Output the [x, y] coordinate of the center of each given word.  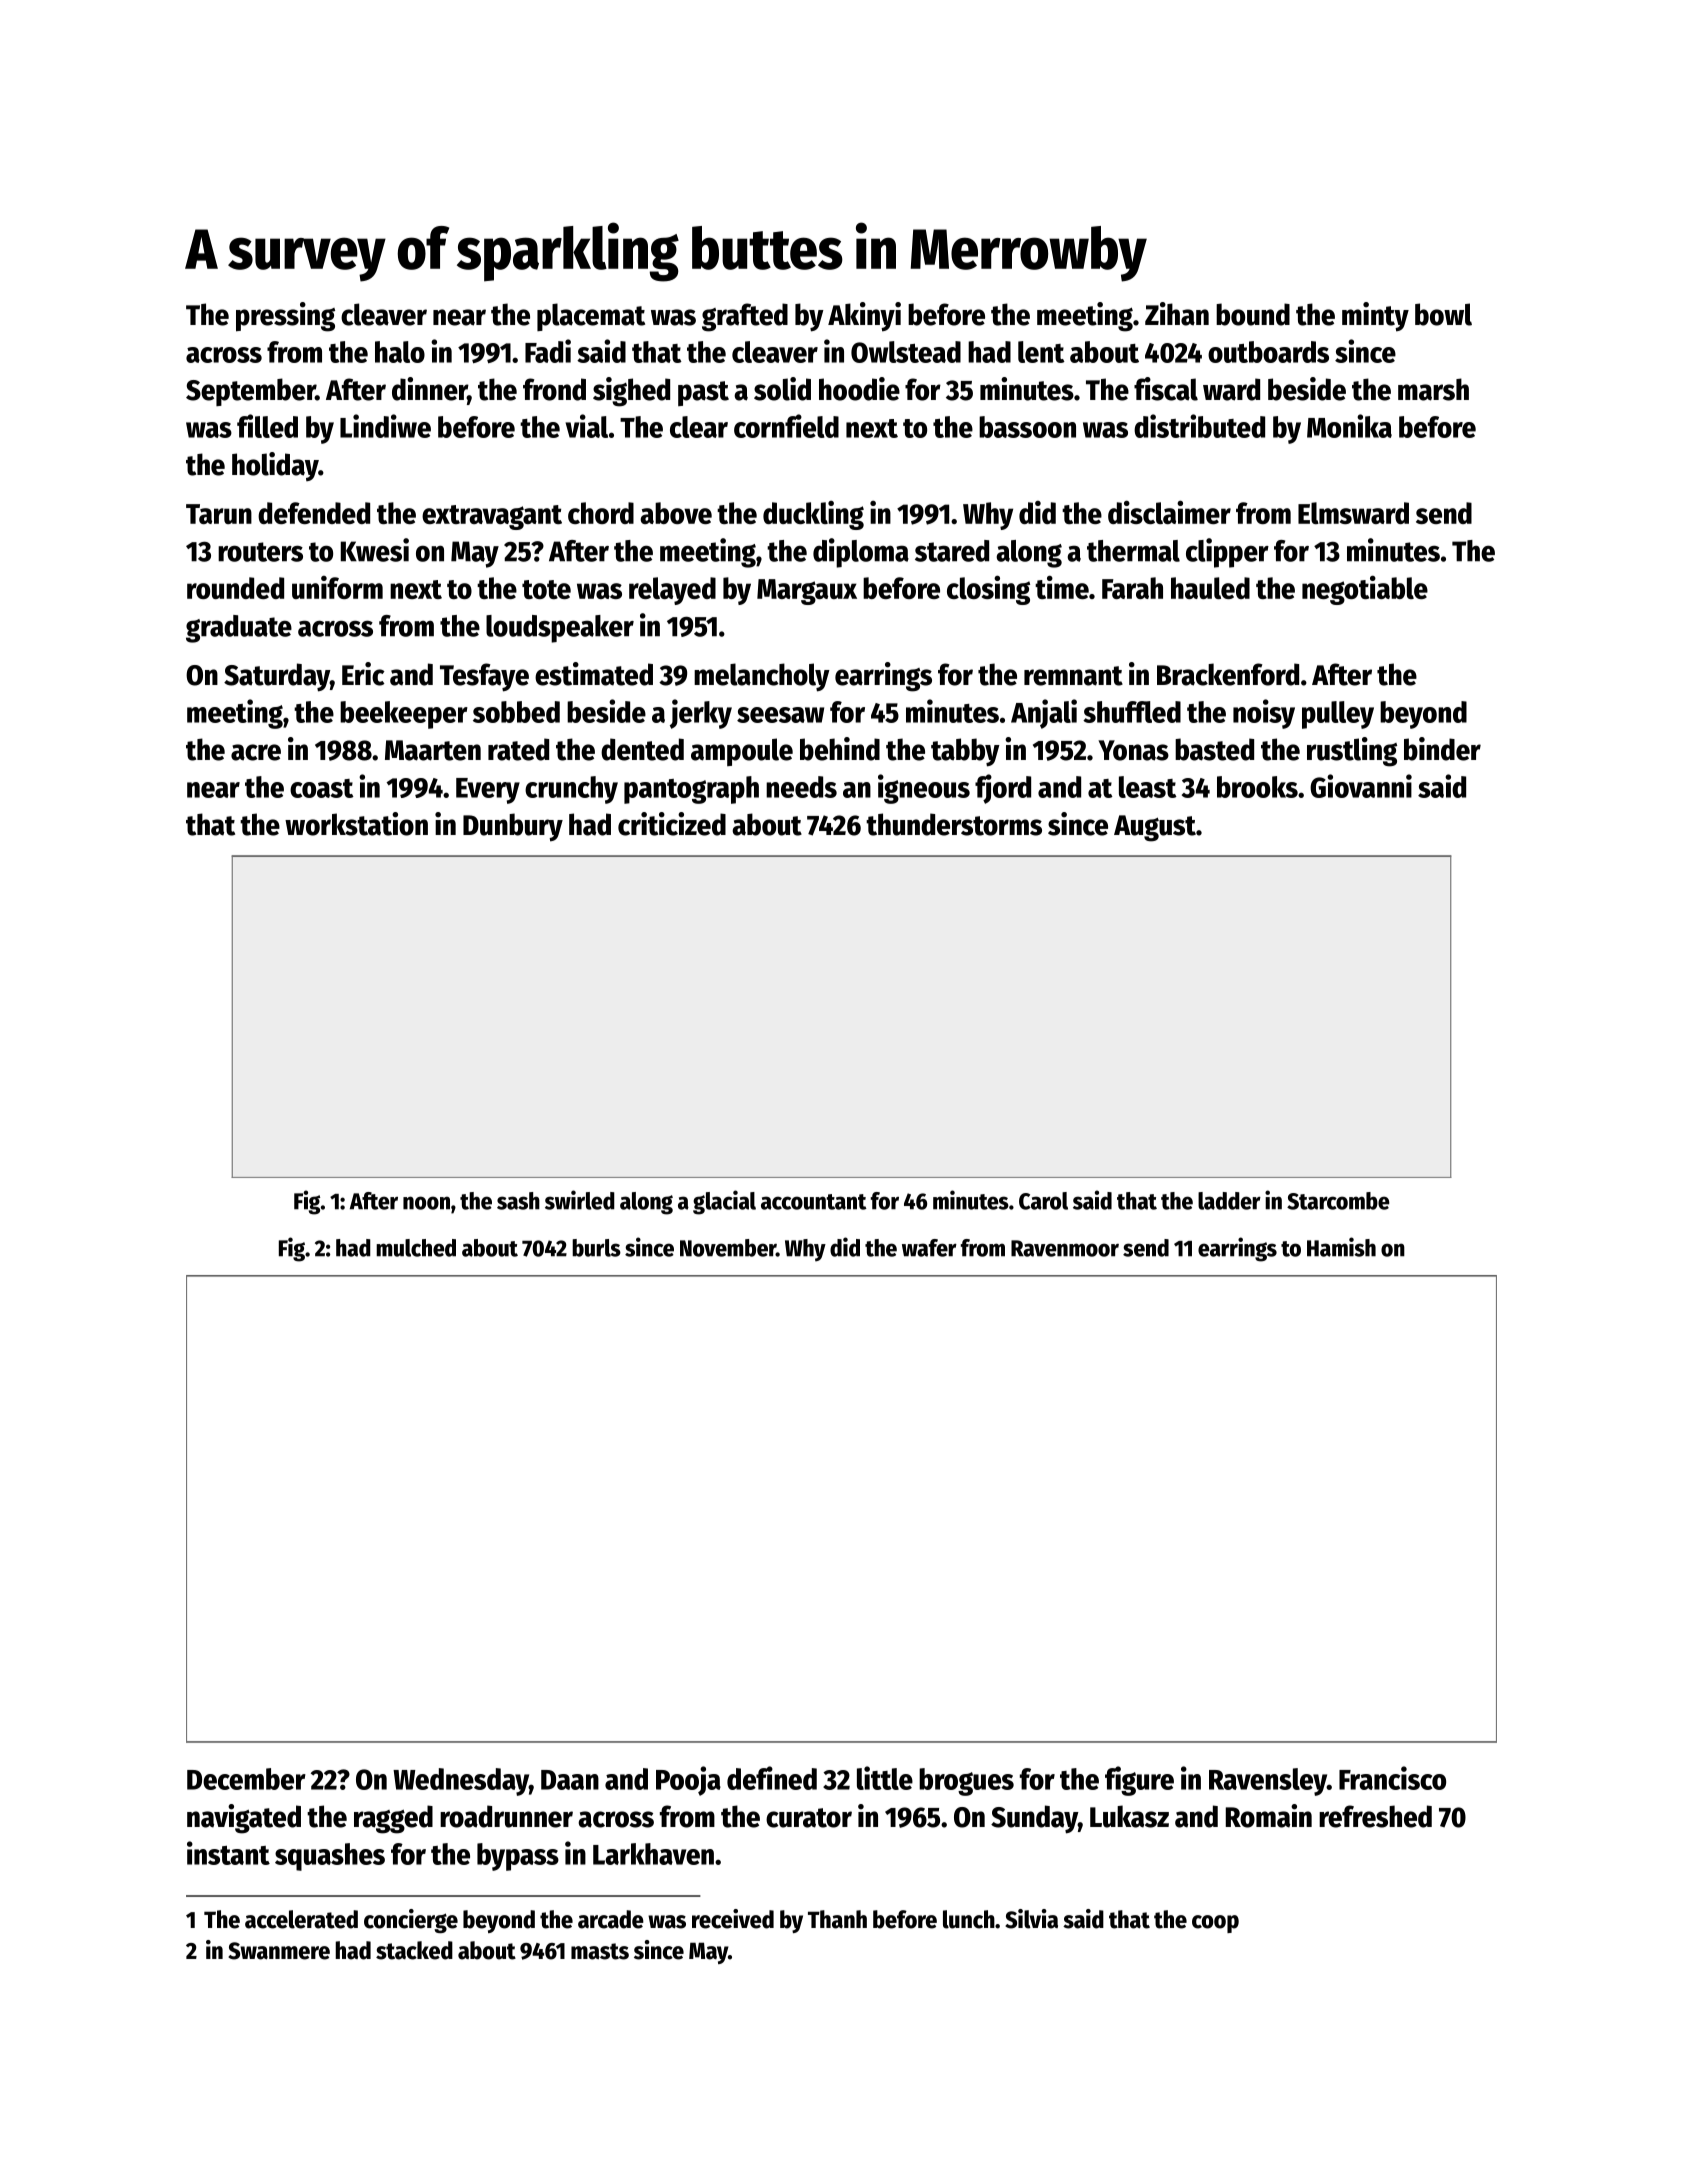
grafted [745, 317]
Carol [1043, 1201]
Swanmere [279, 1951]
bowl [1443, 314]
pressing [285, 317]
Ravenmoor [1065, 1248]
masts [600, 1951]
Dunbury [513, 827]
